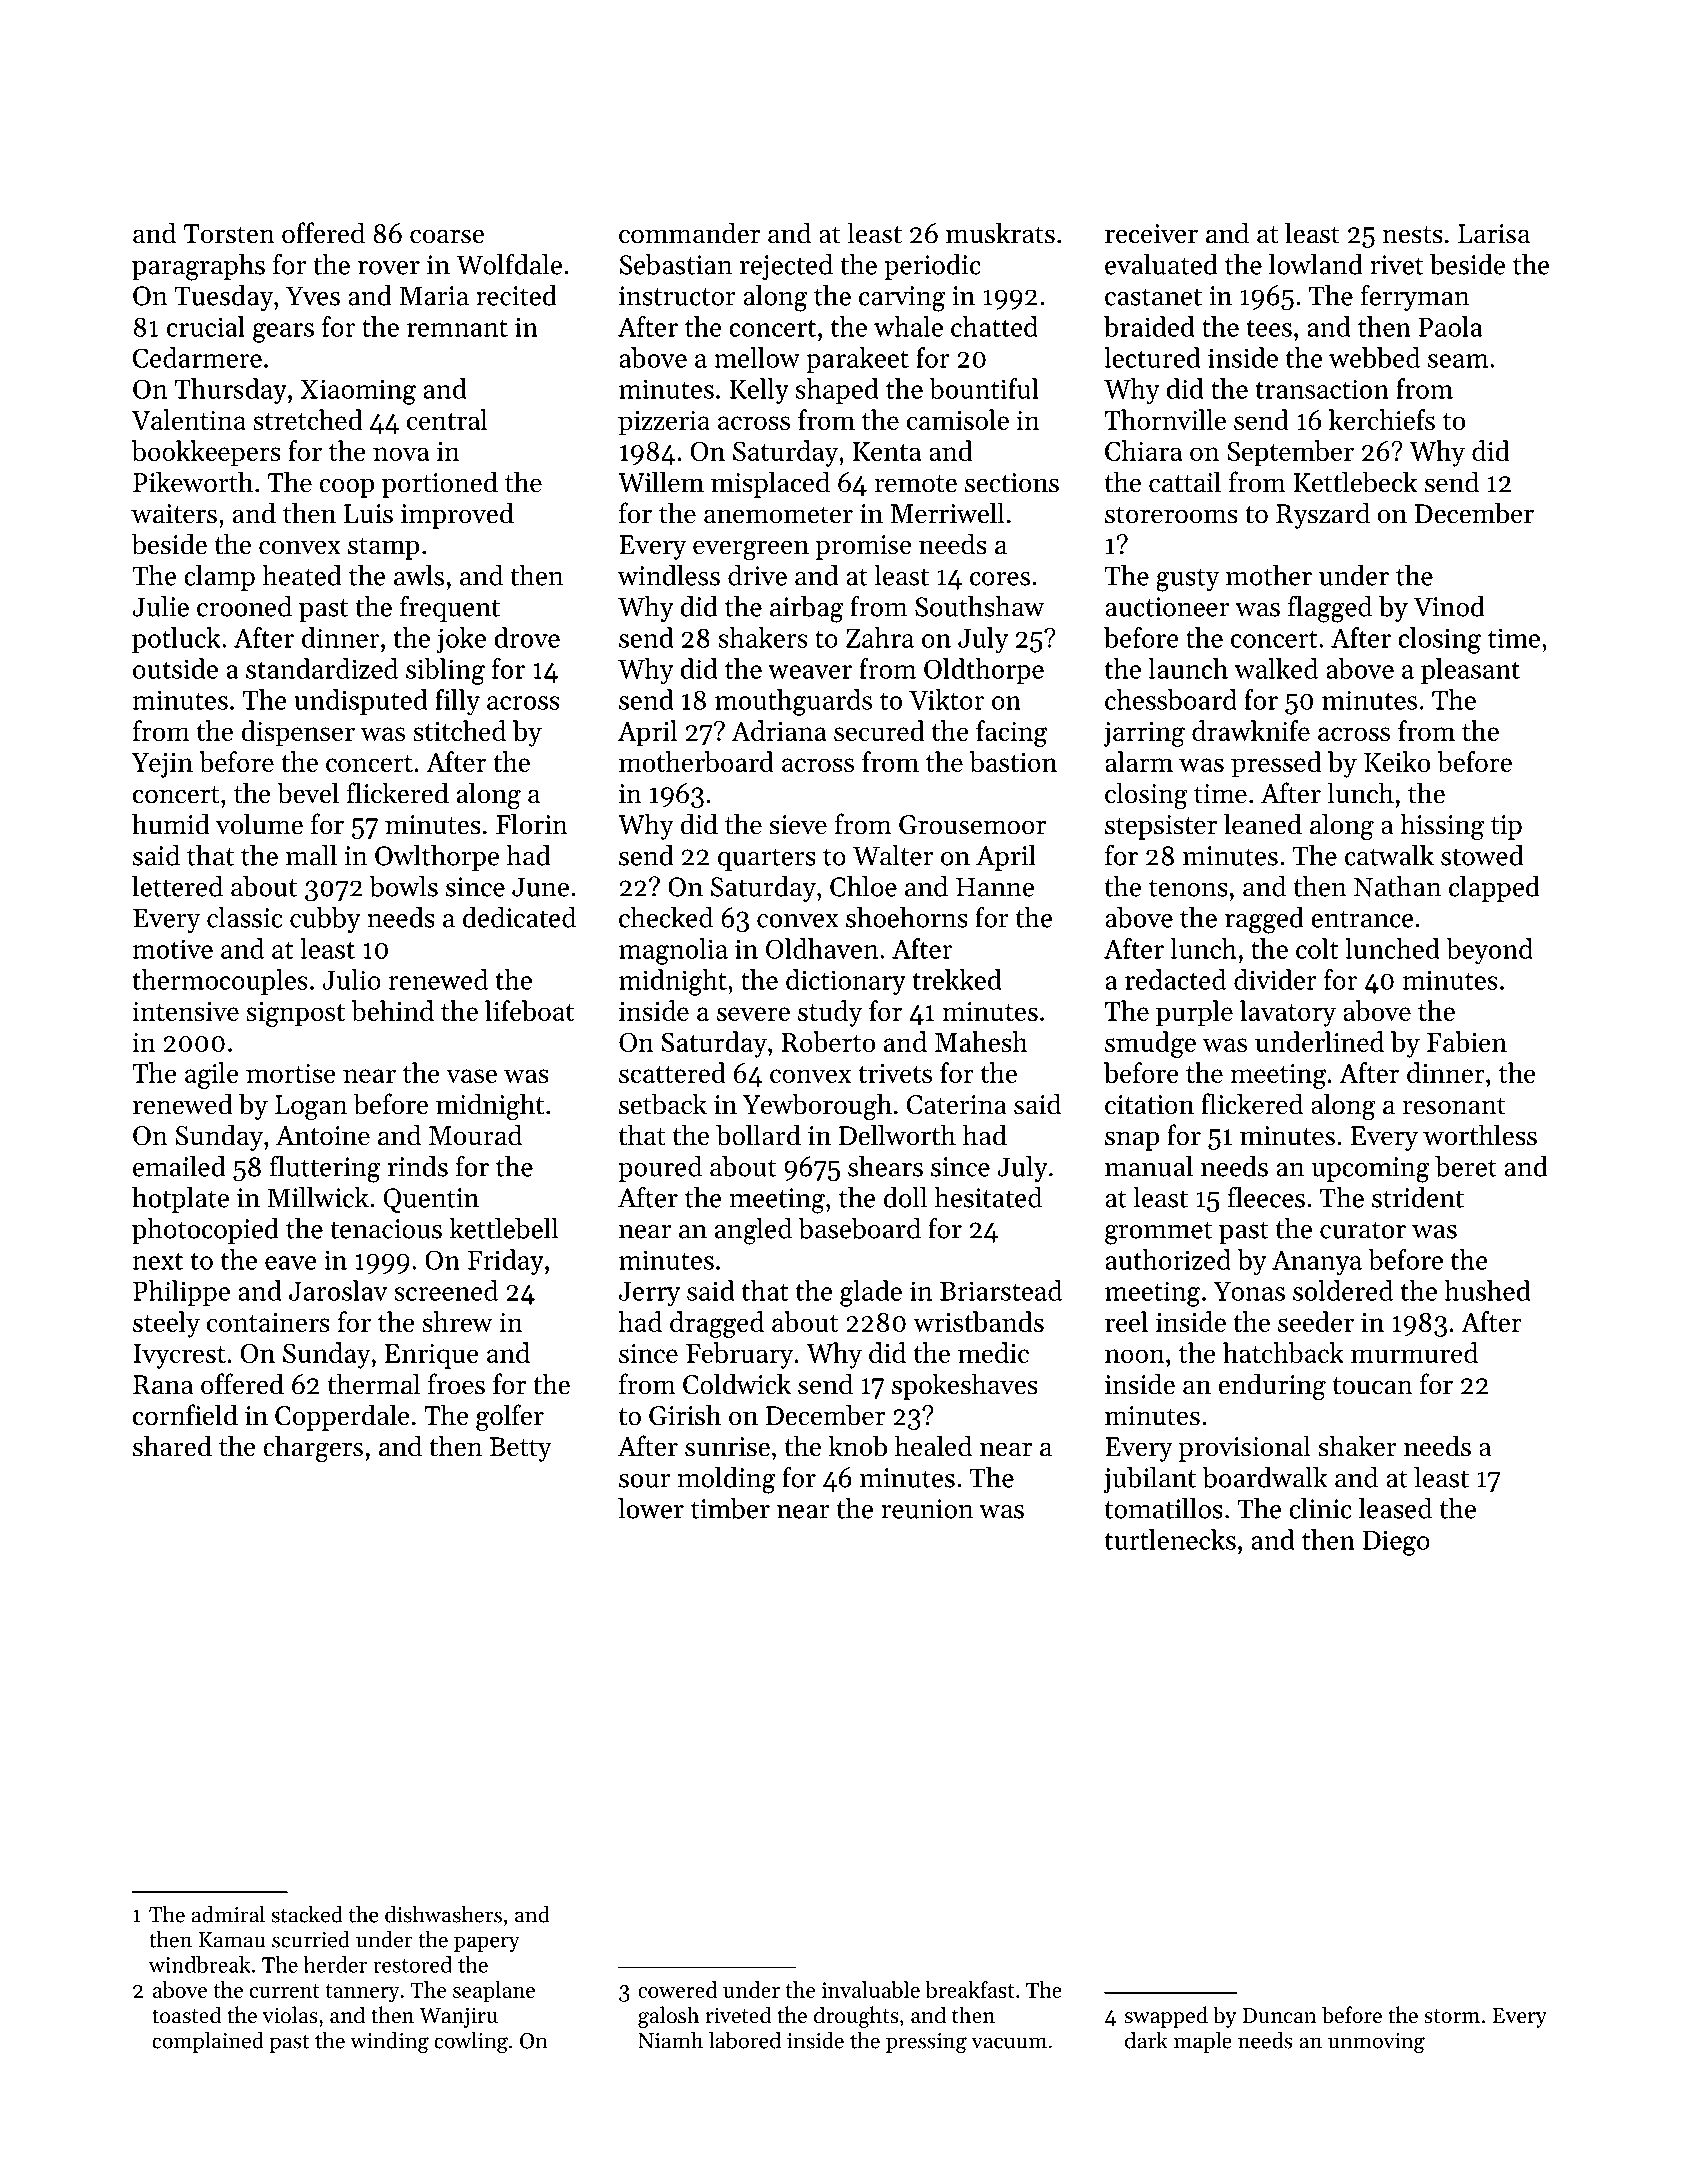  Describe the element at coordinates (957, 1105) in the screenshot. I see `Caterina` at that location.
